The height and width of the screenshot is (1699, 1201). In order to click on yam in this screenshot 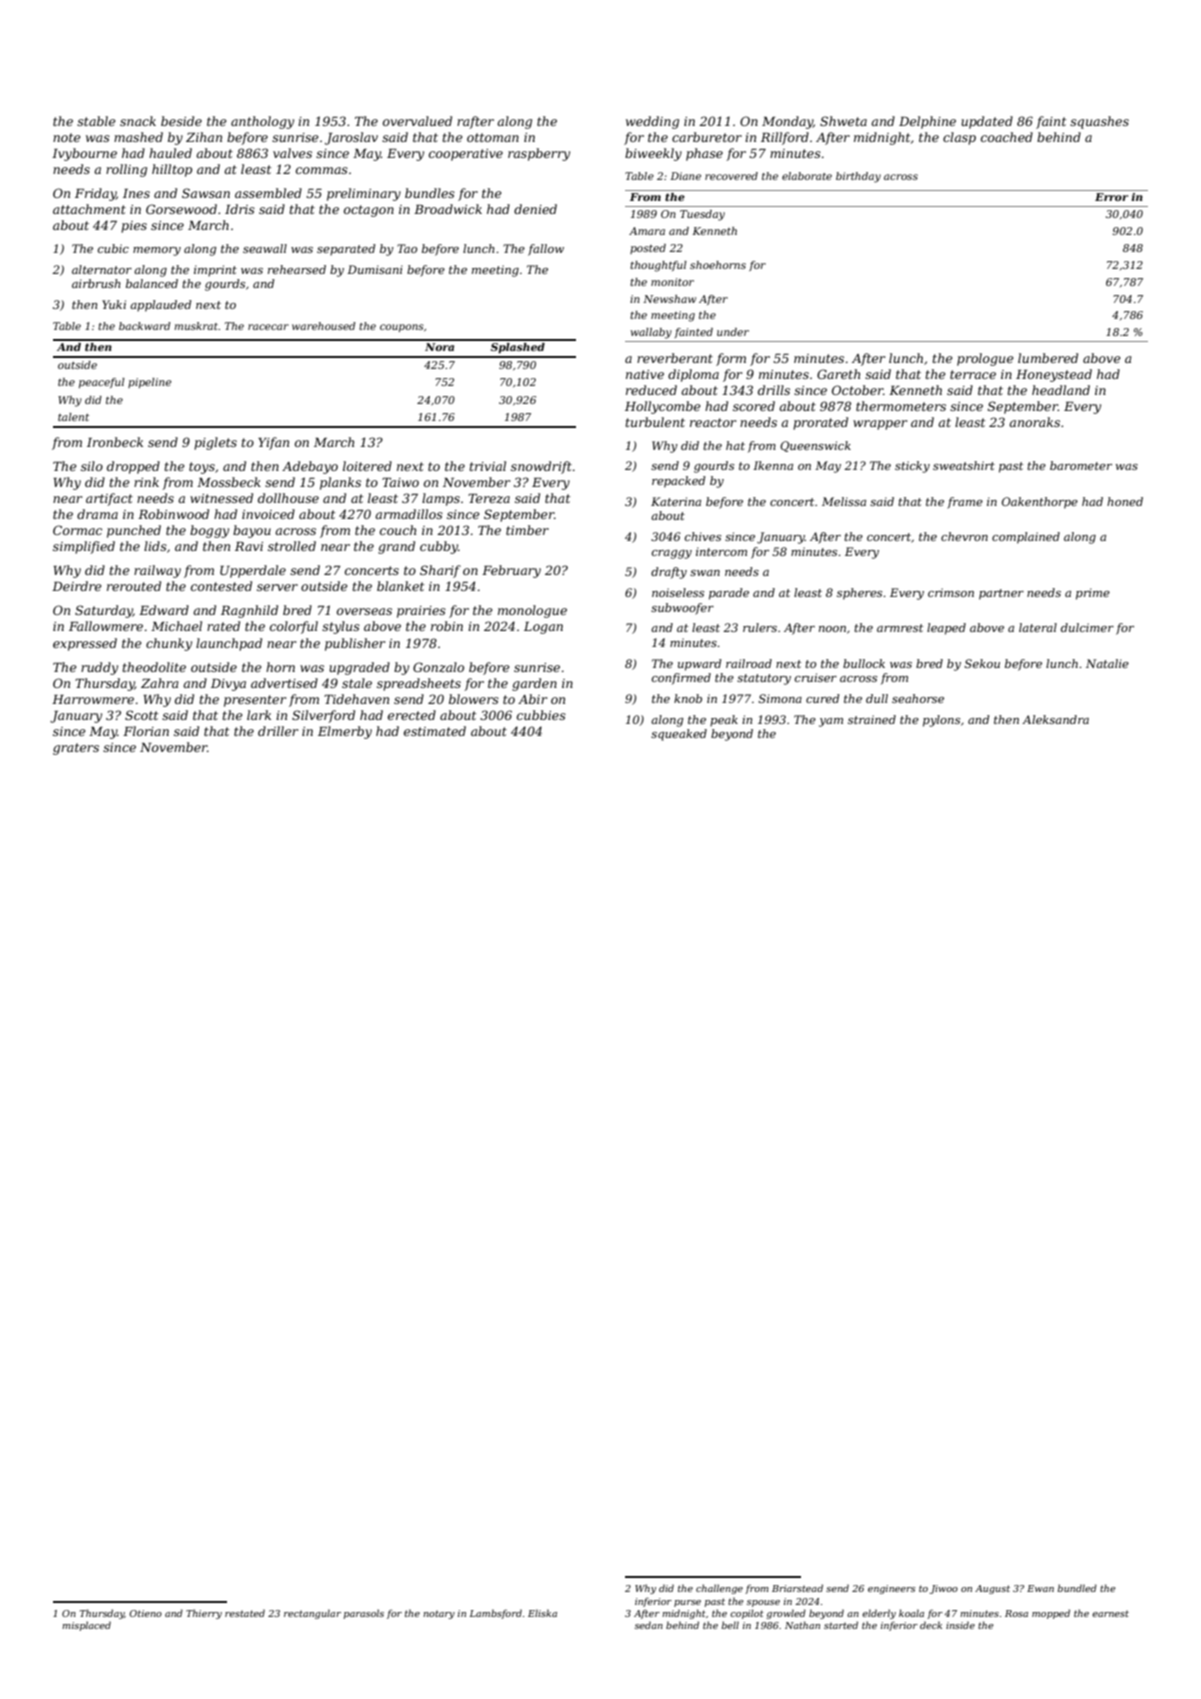, I will do `click(831, 722)`.
